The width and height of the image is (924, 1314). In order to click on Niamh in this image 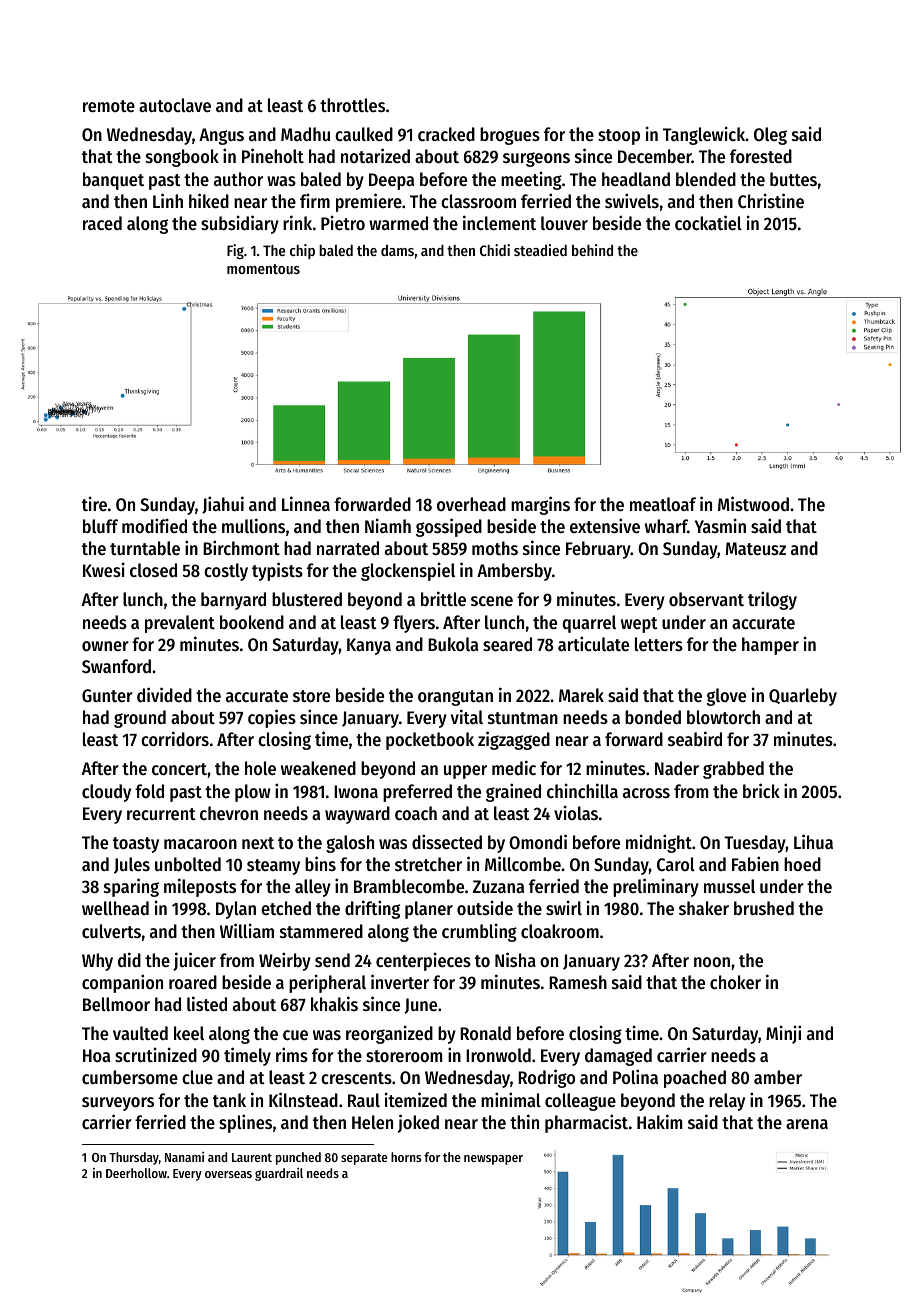, I will do `click(388, 525)`.
